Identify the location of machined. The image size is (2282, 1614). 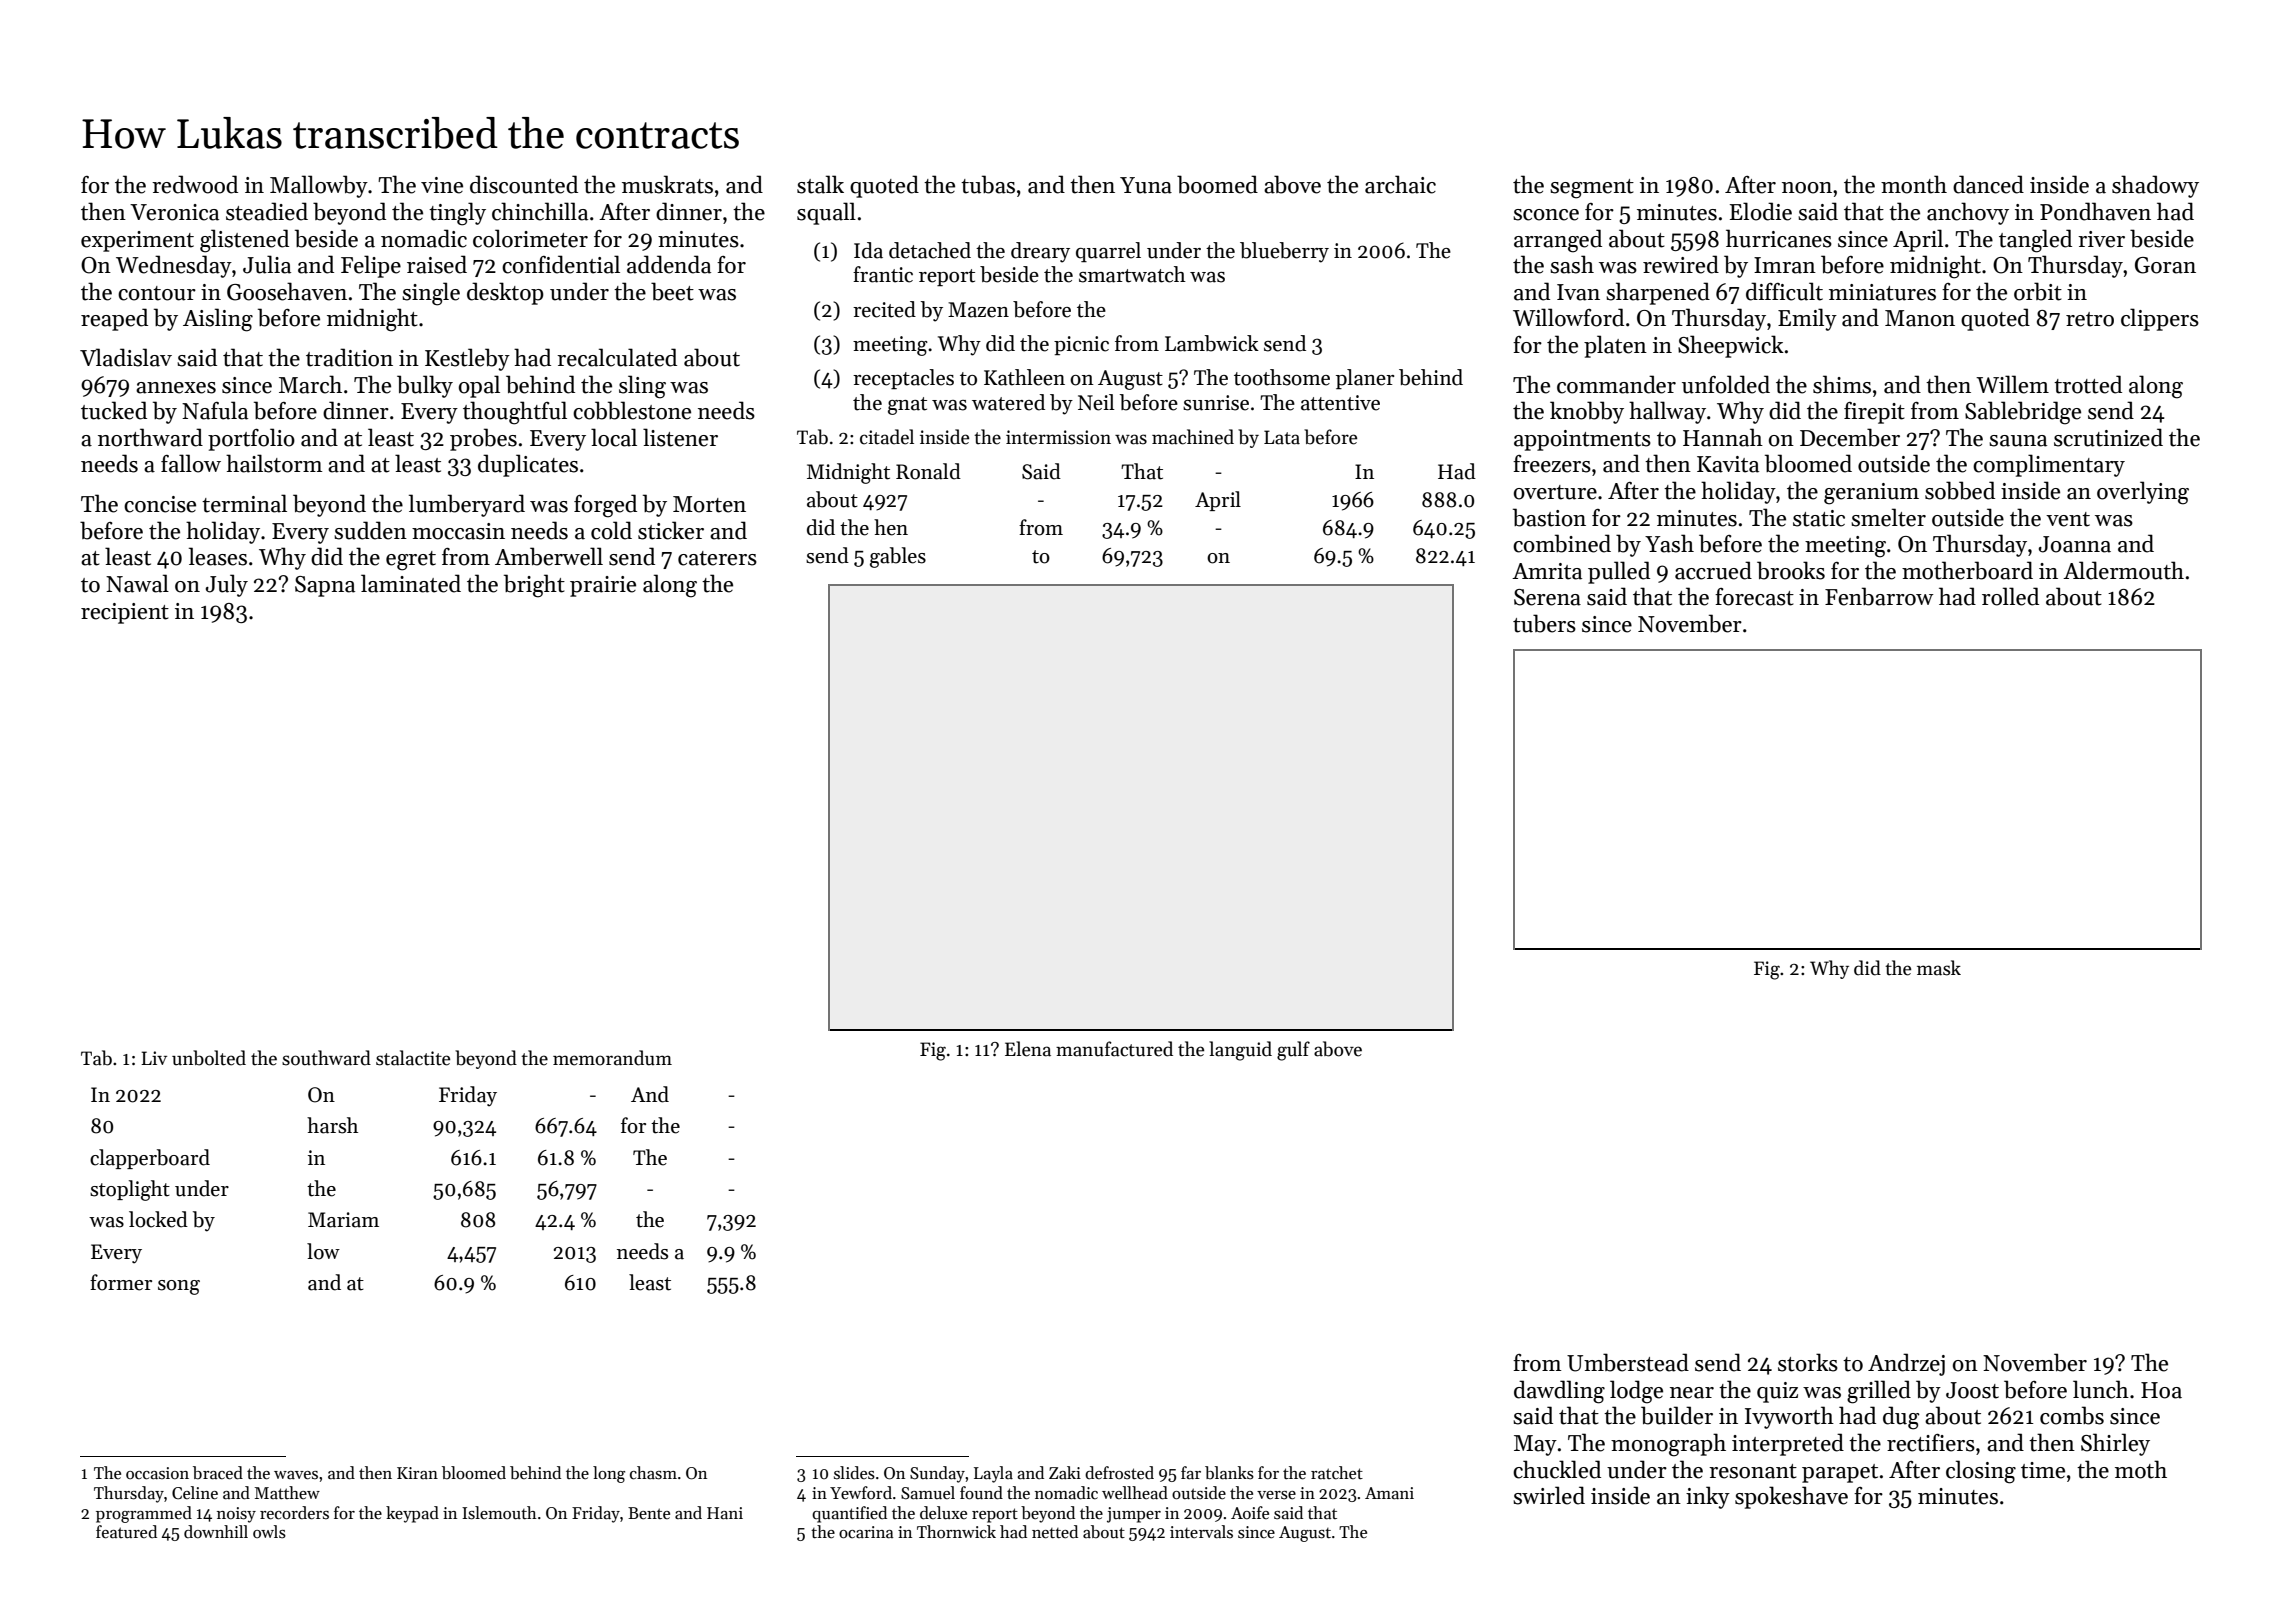
(1193, 437).
